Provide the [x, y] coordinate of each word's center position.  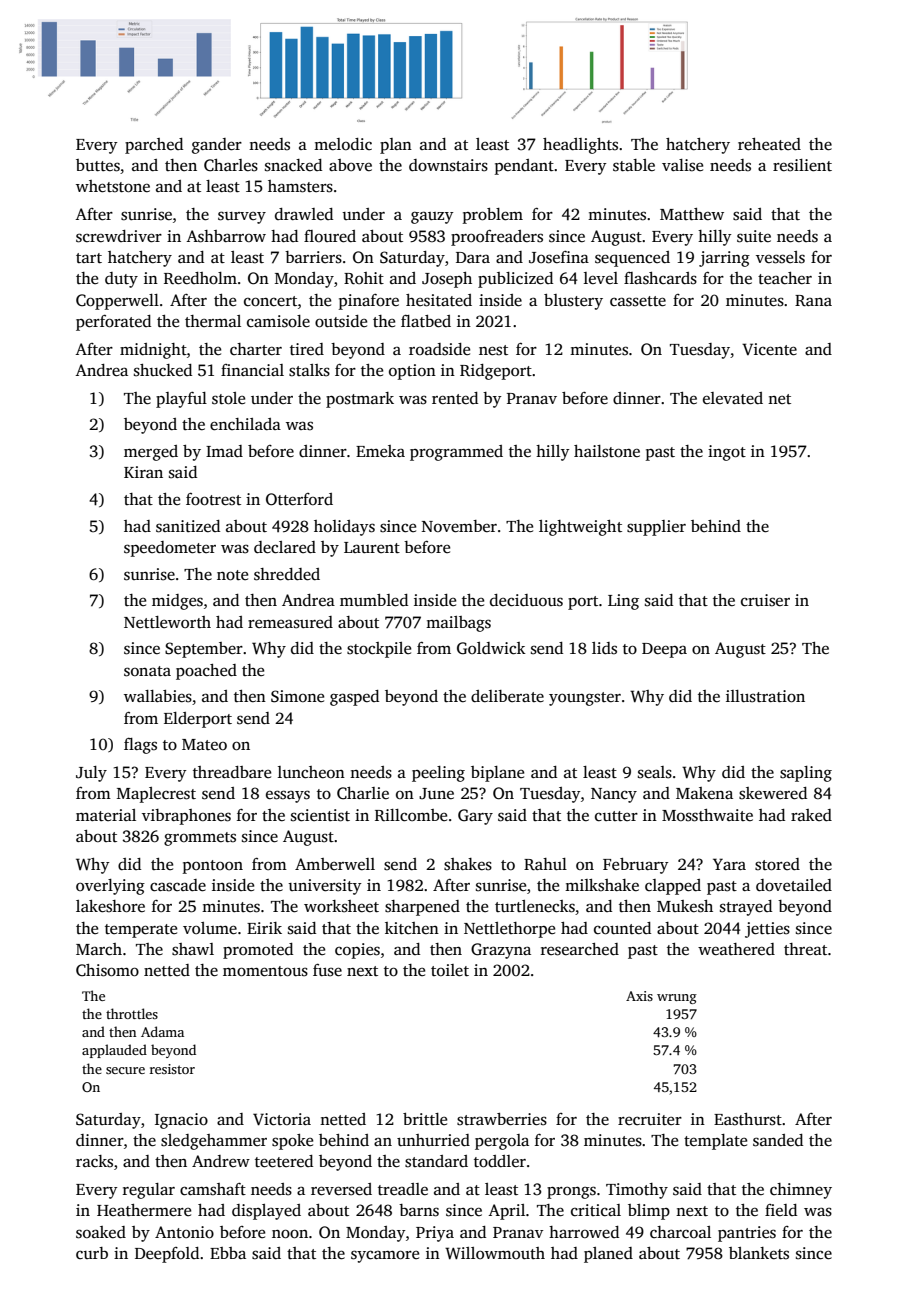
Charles [231, 165]
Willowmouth [495, 1253]
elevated [733, 398]
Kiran [143, 472]
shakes [468, 864]
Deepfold [167, 1255]
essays [288, 796]
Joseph [447, 280]
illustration [765, 696]
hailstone [607, 451]
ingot [727, 453]
